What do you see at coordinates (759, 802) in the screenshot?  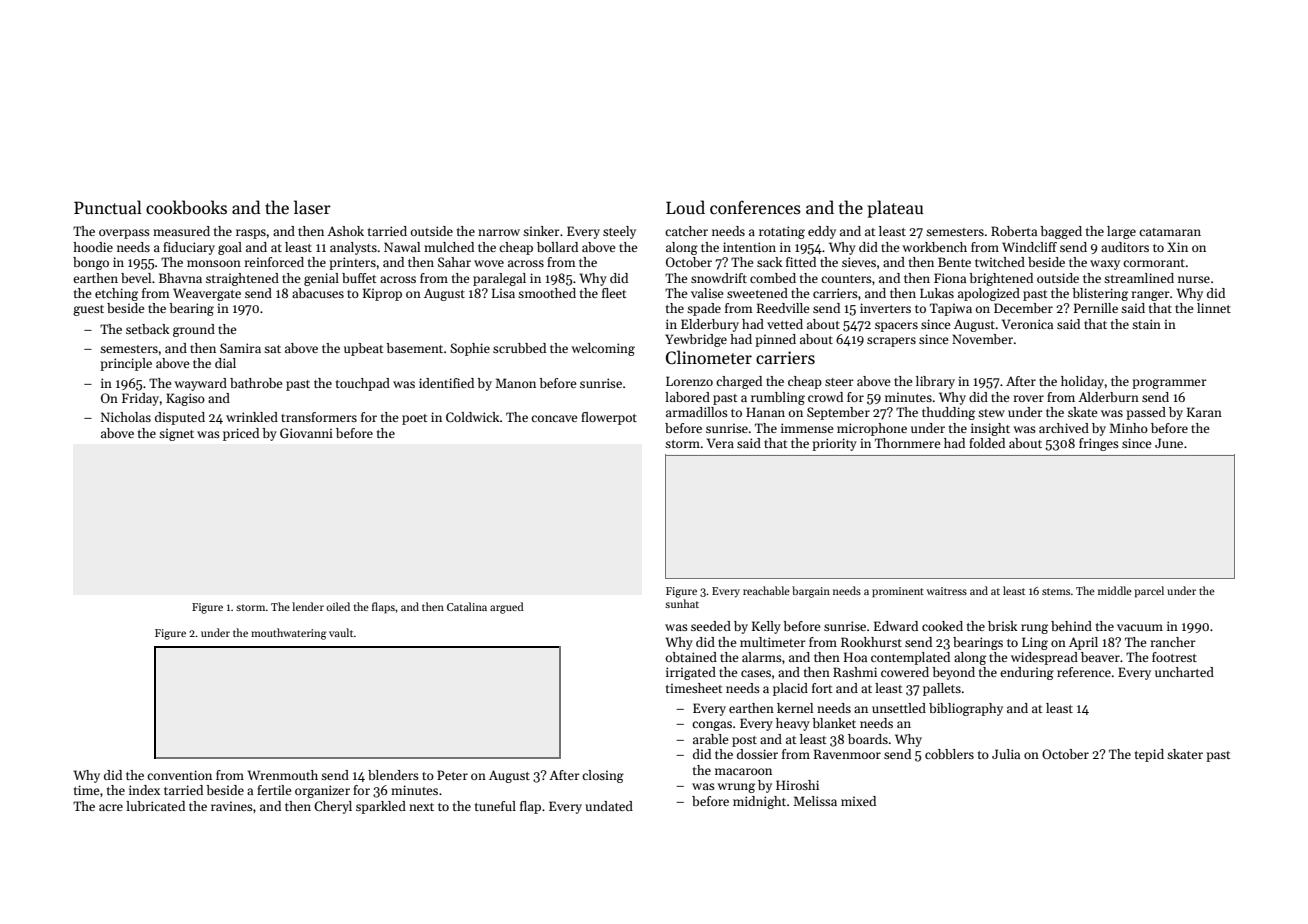 I see `midnight` at bounding box center [759, 802].
